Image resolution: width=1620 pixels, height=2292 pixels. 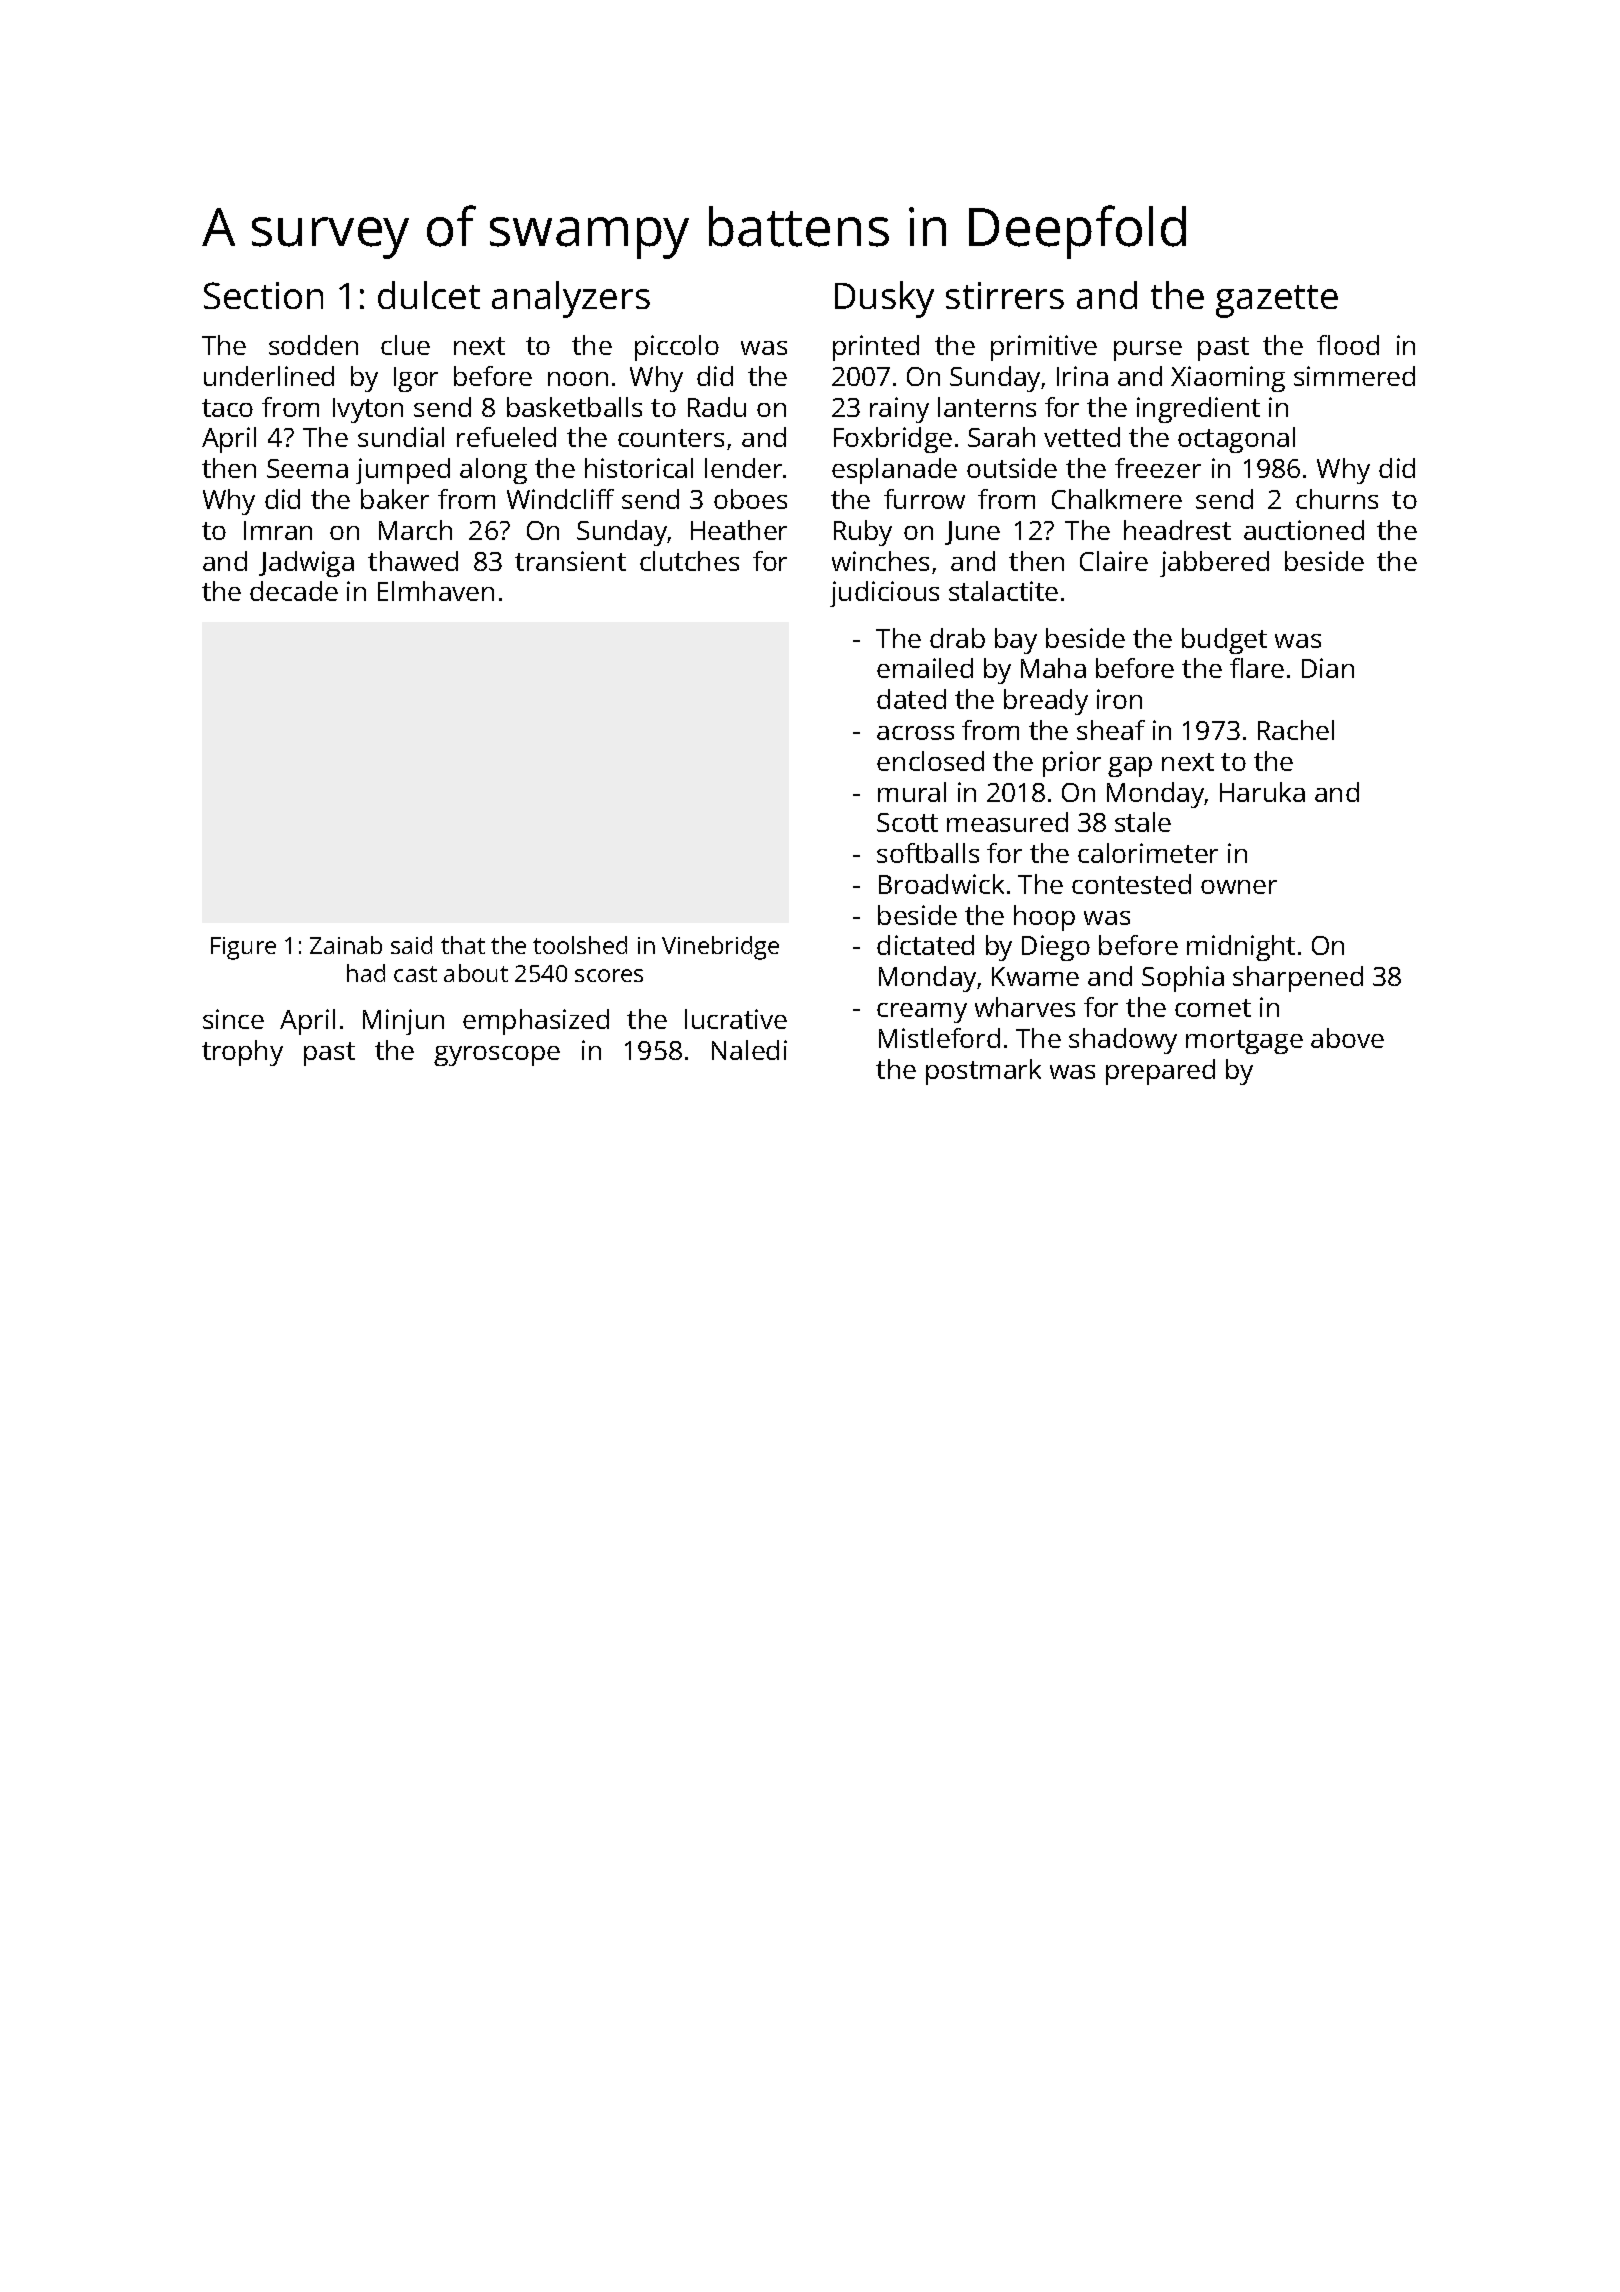 What do you see at coordinates (1304, 530) in the document?
I see `auctioned` at bounding box center [1304, 530].
